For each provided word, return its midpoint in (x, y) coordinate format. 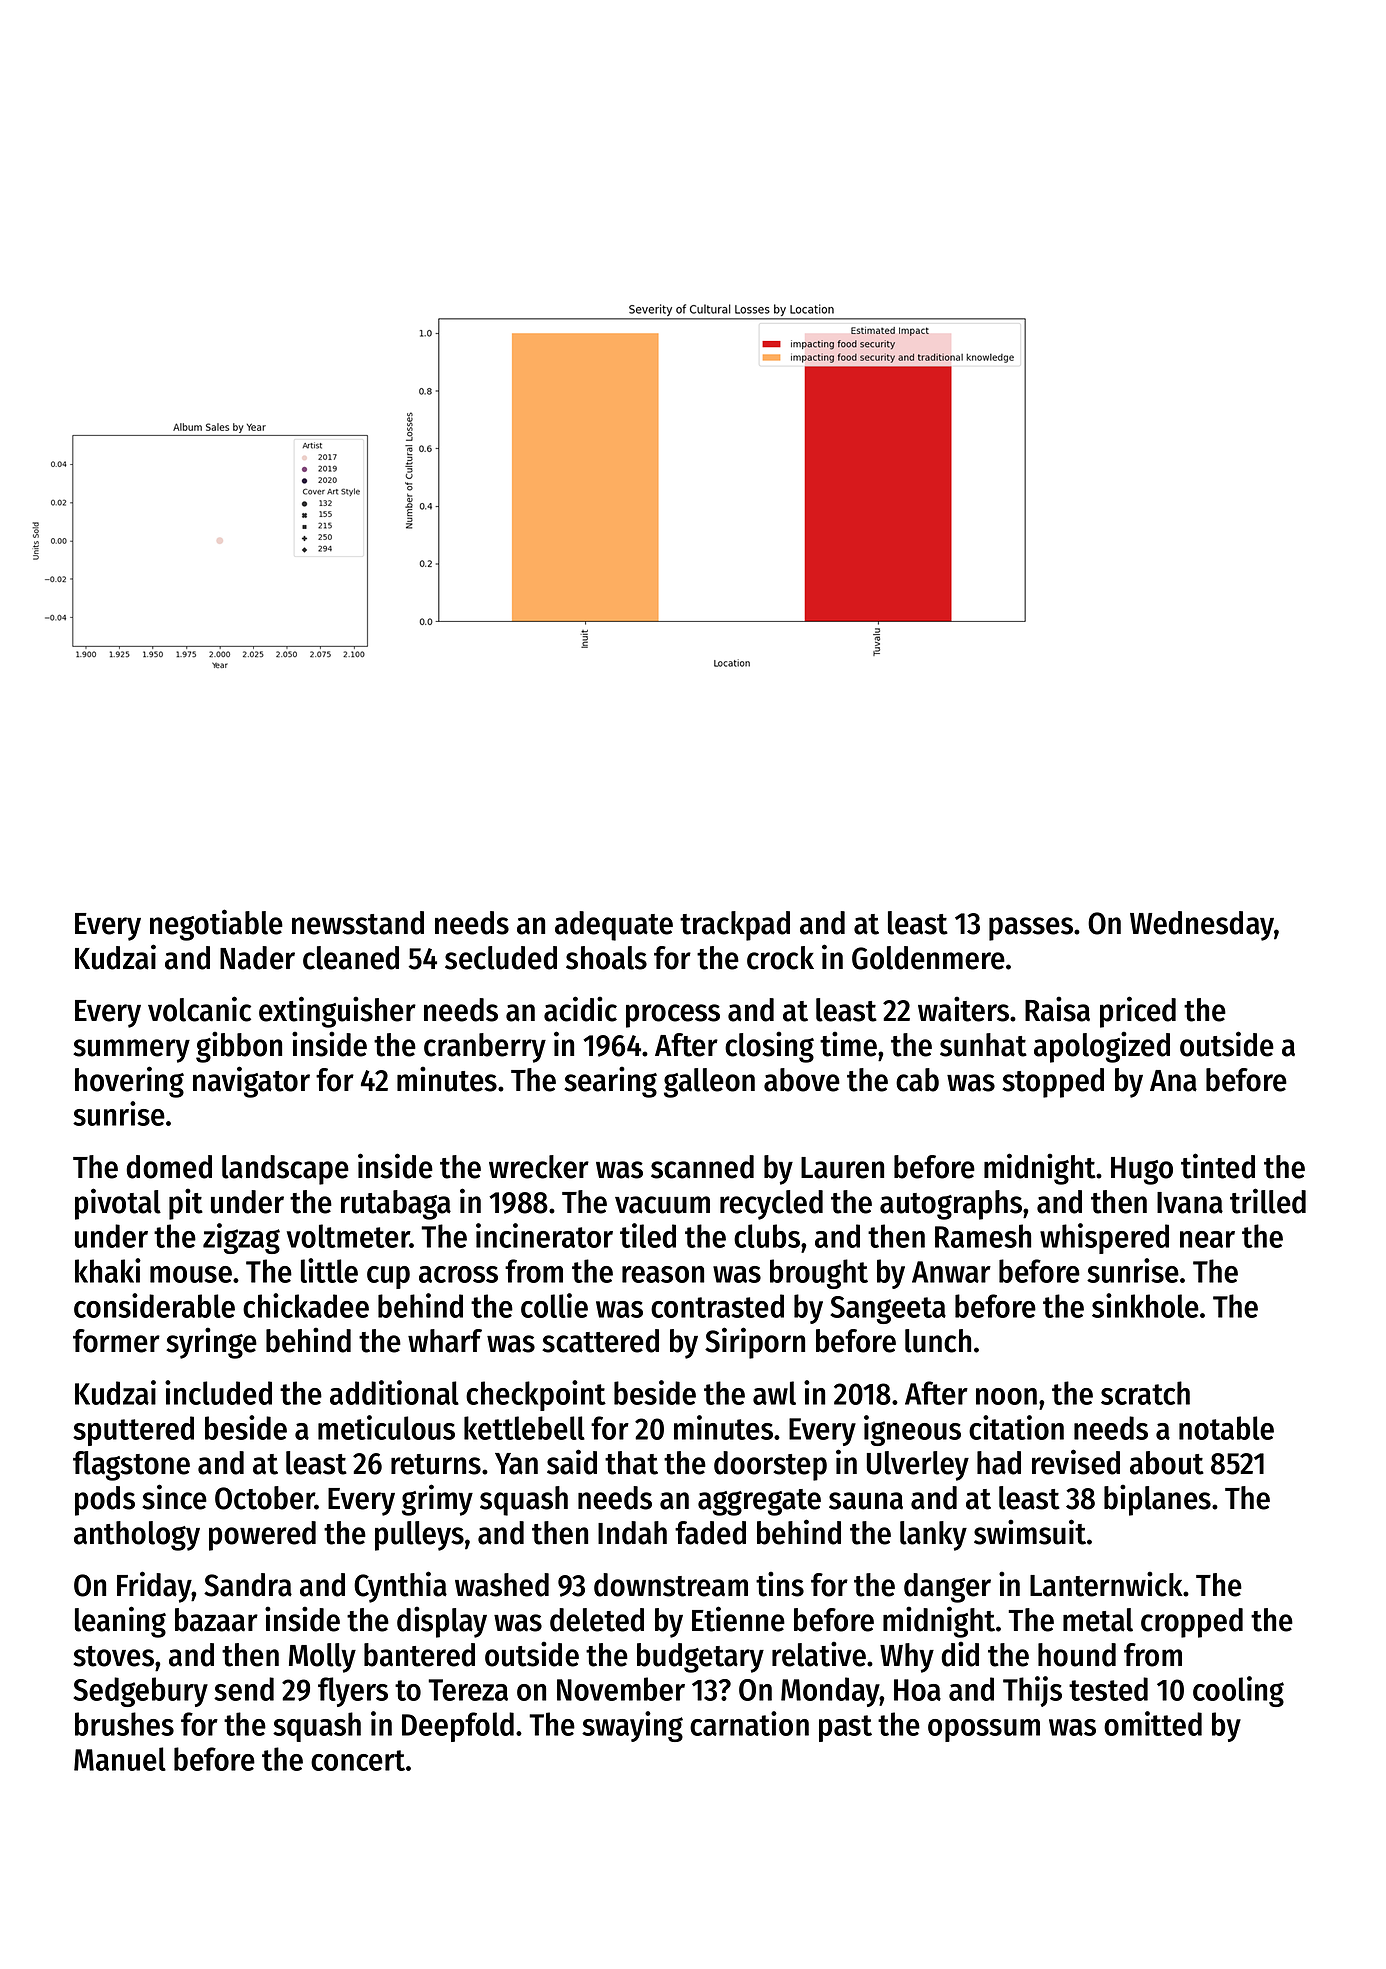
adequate (614, 926)
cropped (1192, 1623)
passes (1031, 929)
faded (710, 1533)
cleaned (351, 958)
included (218, 1392)
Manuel (120, 1759)
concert (358, 1760)
